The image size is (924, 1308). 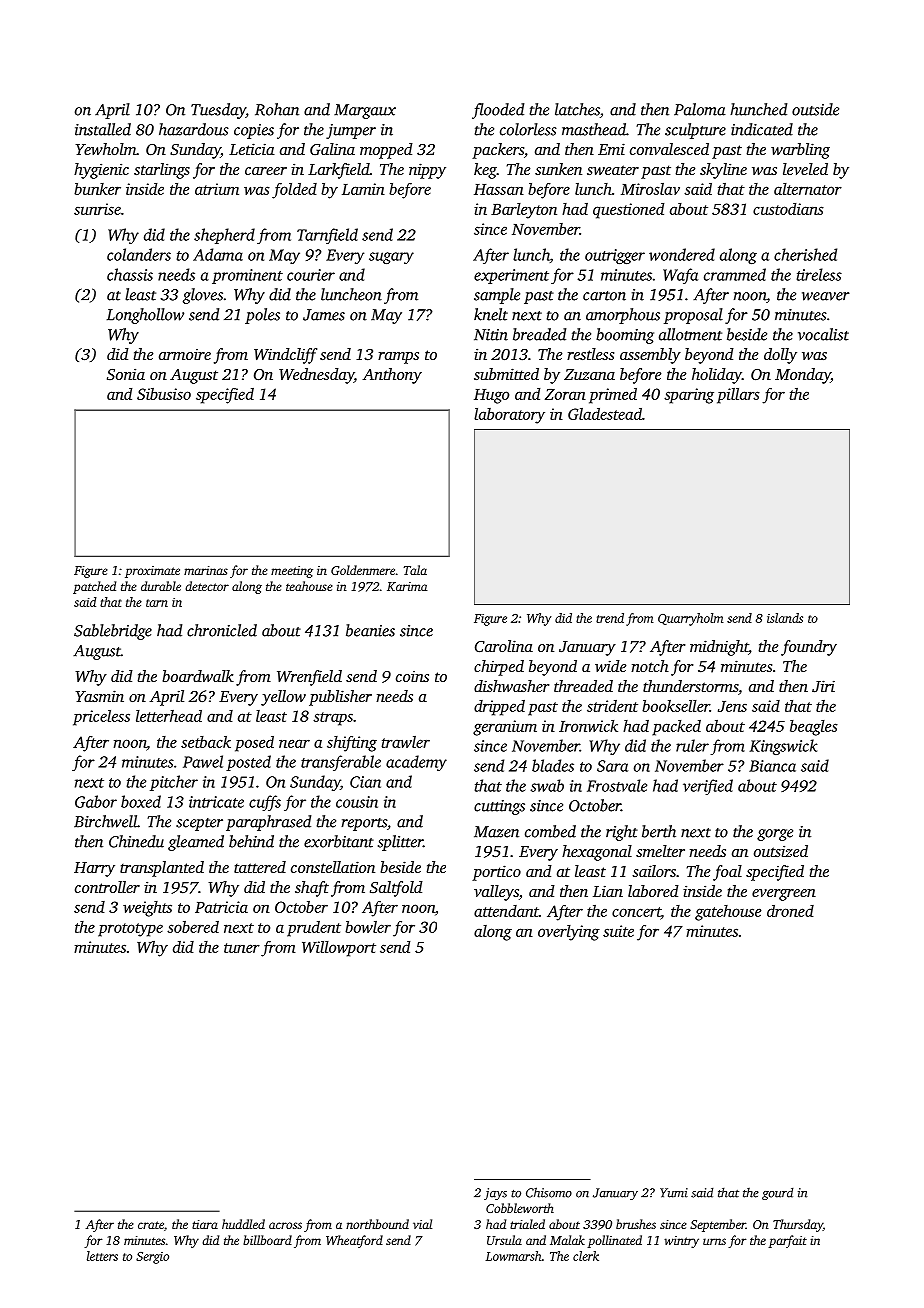 What do you see at coordinates (217, 189) in the screenshot?
I see `atrium` at bounding box center [217, 189].
